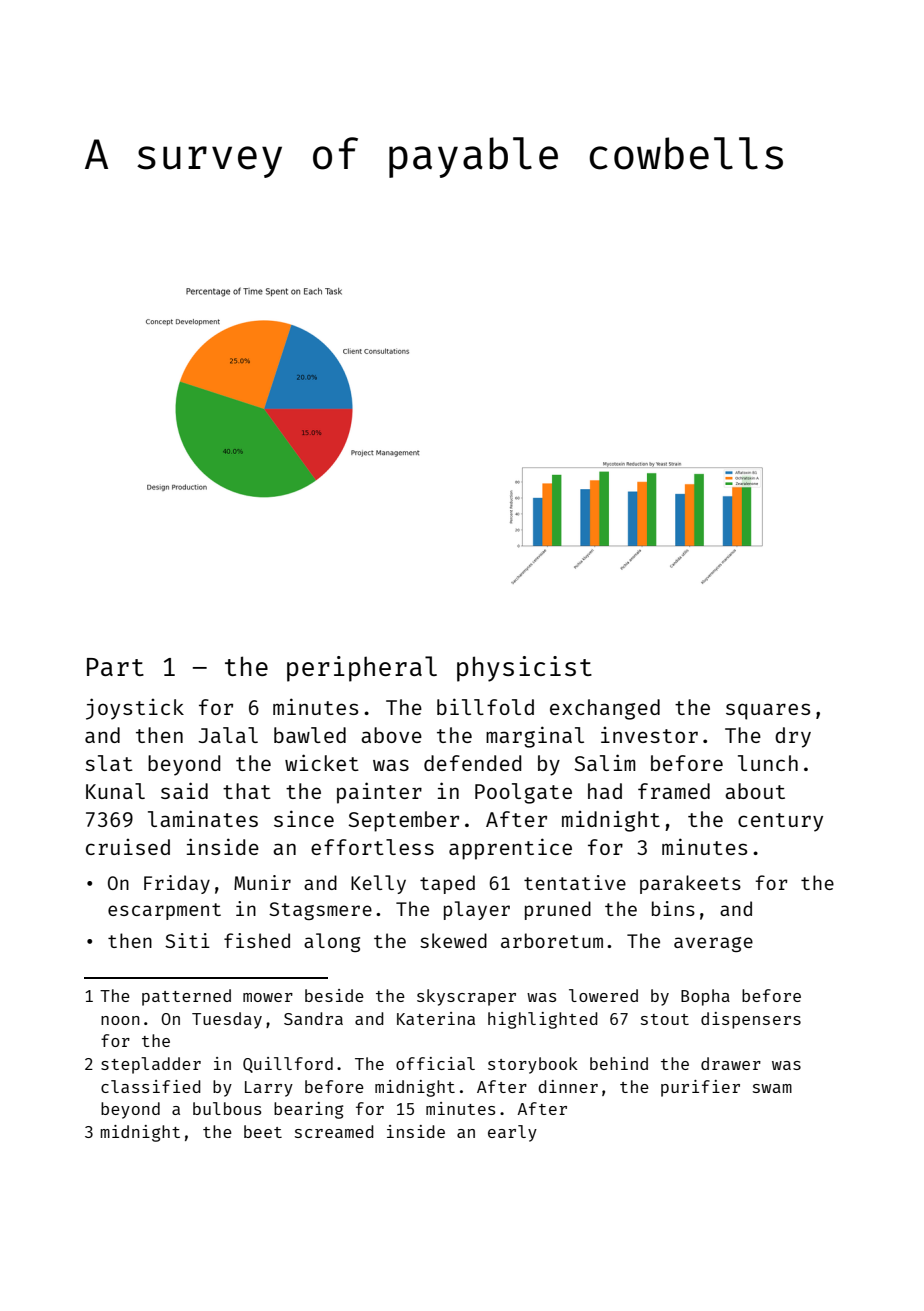 The image size is (924, 1311). What do you see at coordinates (649, 735) in the screenshot?
I see `investor` at bounding box center [649, 735].
